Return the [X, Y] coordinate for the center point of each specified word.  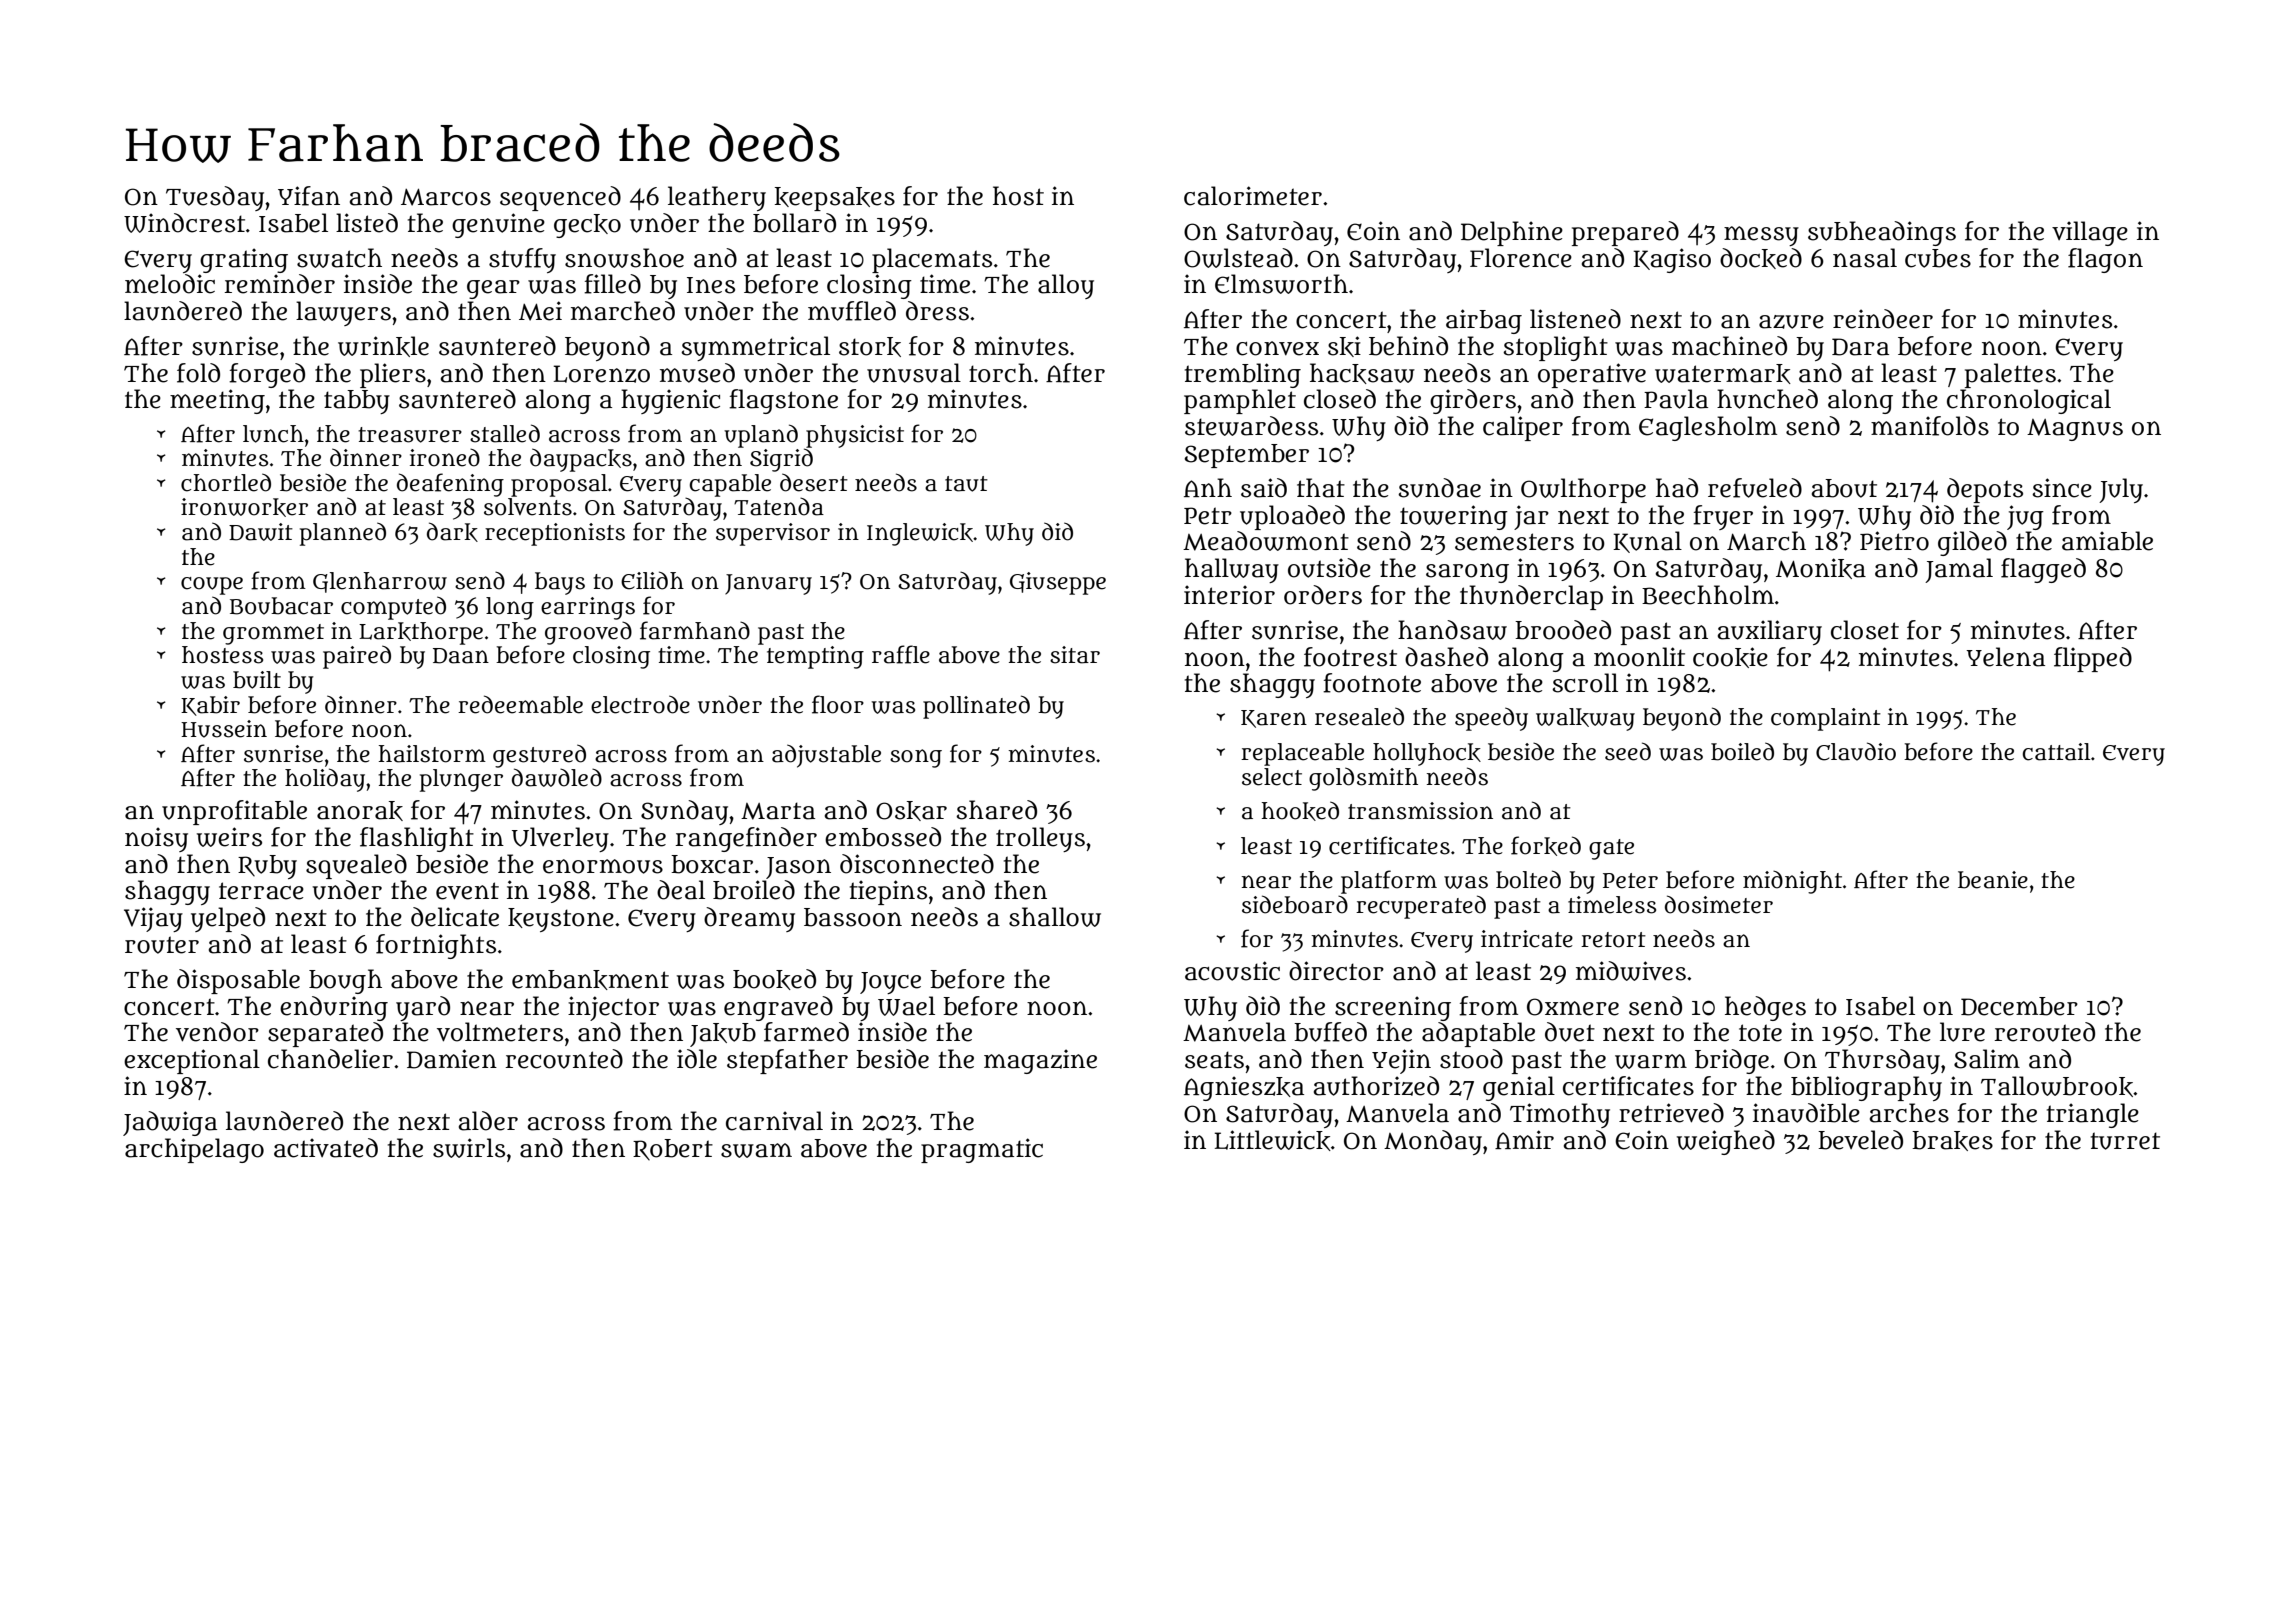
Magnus [2075, 430]
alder [488, 1121]
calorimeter [1253, 196]
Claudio [1856, 751]
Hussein [224, 729]
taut [966, 484]
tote [1760, 1033]
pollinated [976, 707]
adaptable [1478, 1034]
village [2090, 233]
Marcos [446, 197]
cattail [2056, 752]
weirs [229, 837]
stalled [505, 433]
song [916, 758]
